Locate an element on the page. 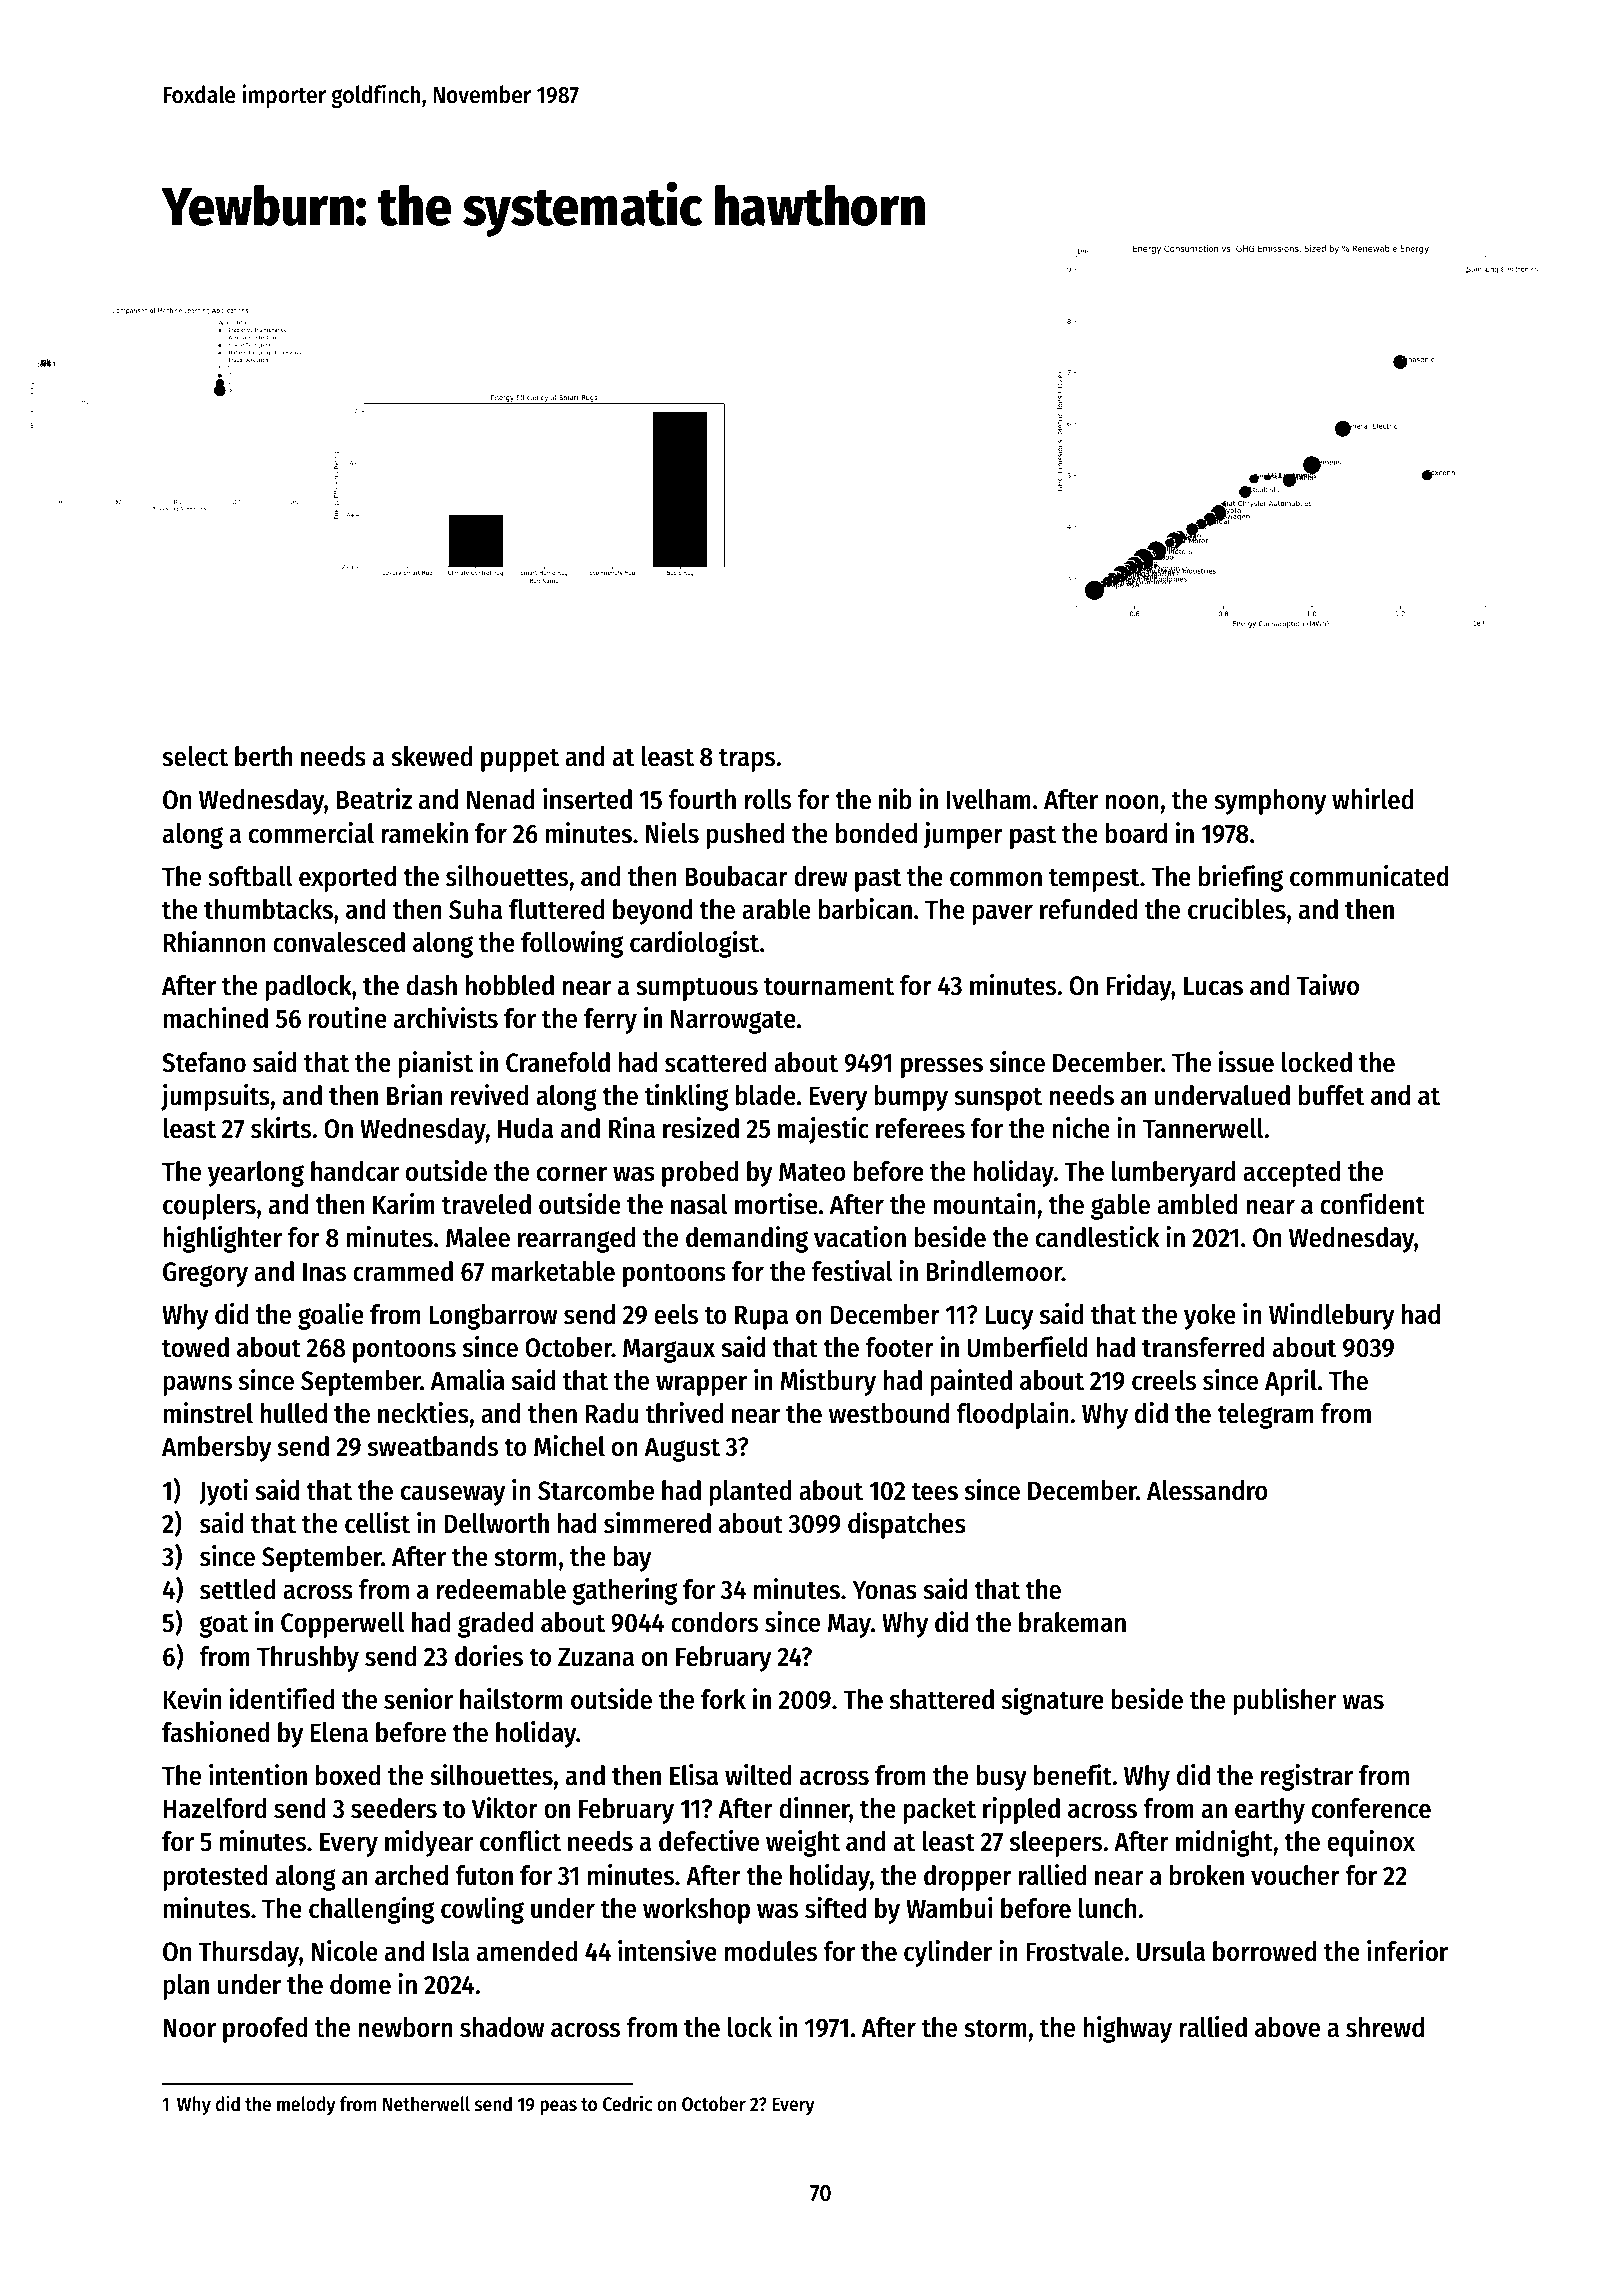 The height and width of the image is (2292, 1620). melody is located at coordinates (306, 2105).
